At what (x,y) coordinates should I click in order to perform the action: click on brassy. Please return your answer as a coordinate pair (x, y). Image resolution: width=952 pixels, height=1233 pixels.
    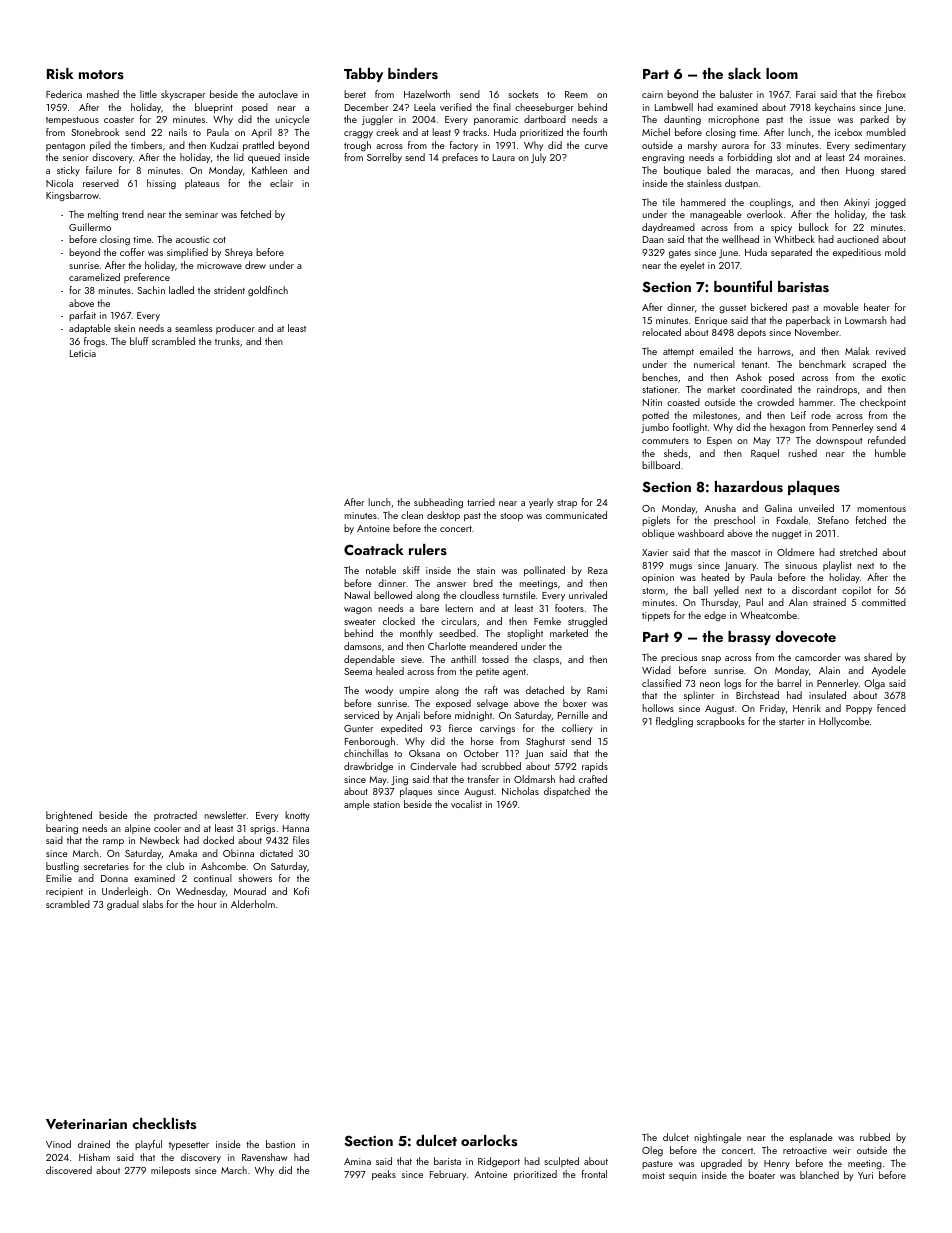
    Looking at the image, I should click on (749, 638).
